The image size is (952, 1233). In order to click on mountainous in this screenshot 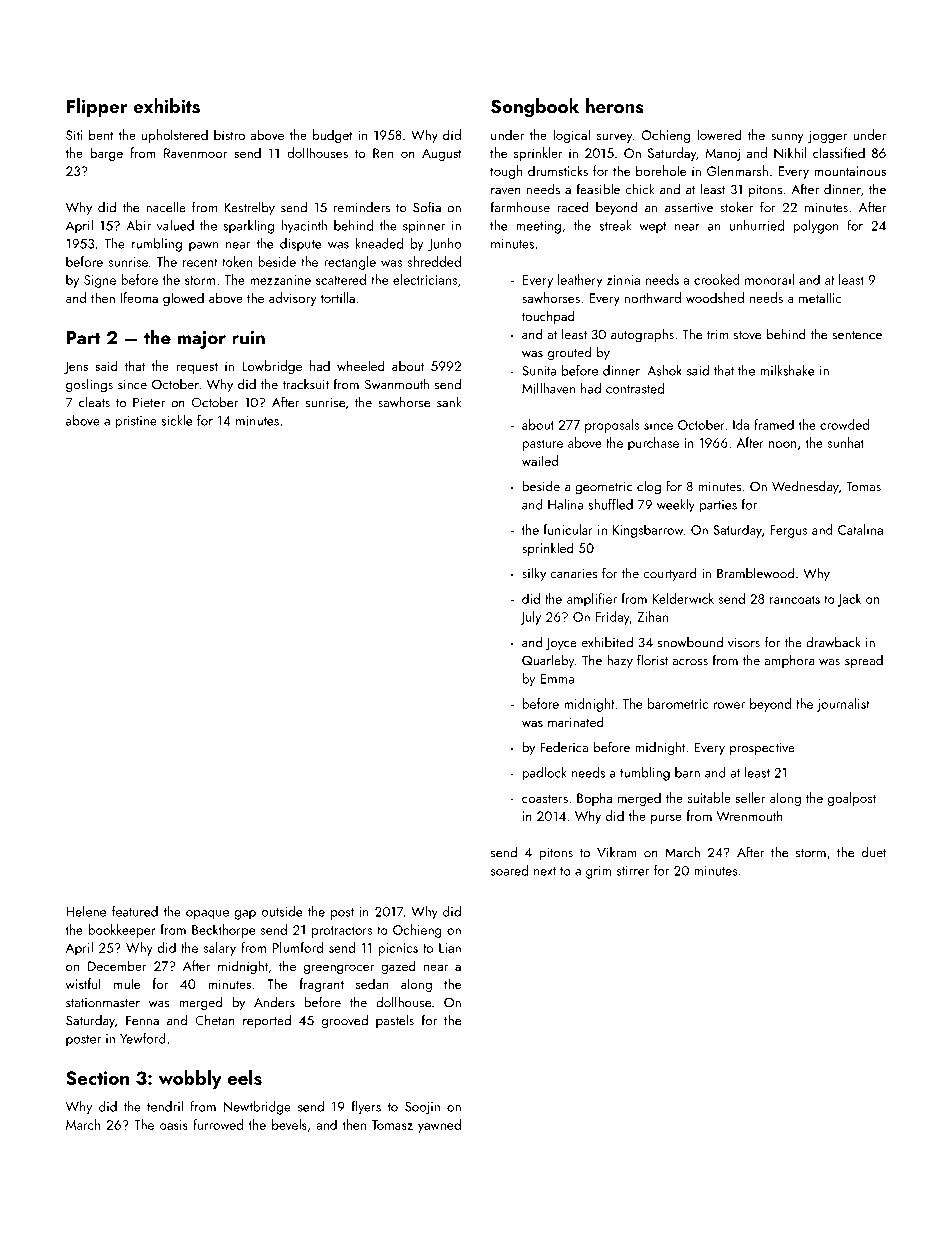, I will do `click(850, 171)`.
